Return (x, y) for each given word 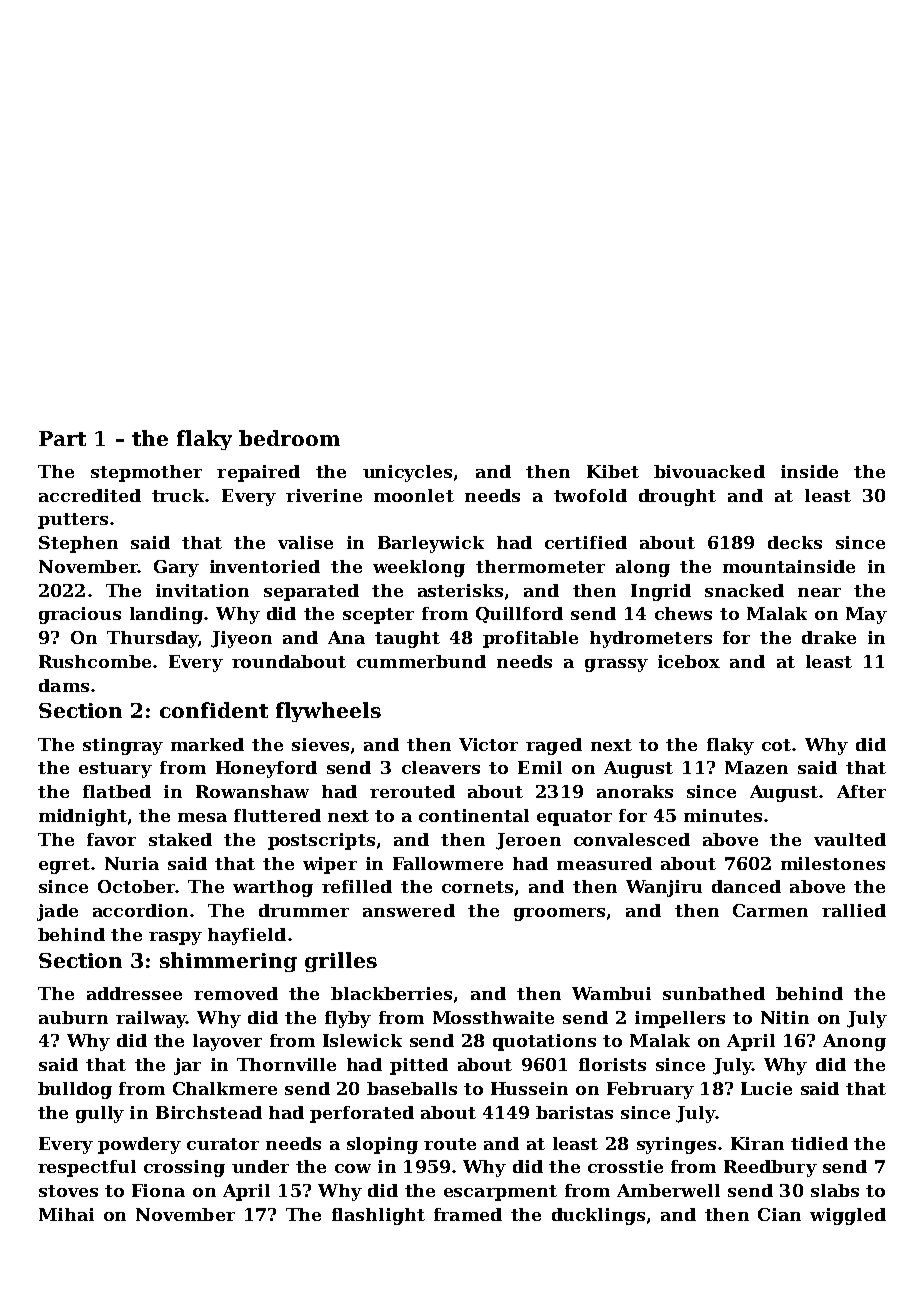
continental (474, 815)
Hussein (529, 1088)
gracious (80, 615)
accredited (90, 495)
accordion (140, 910)
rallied (854, 910)
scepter (378, 616)
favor (111, 839)
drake (829, 637)
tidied (819, 1143)
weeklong (419, 568)
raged (554, 746)
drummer (304, 910)
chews (683, 613)
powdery (139, 1145)
